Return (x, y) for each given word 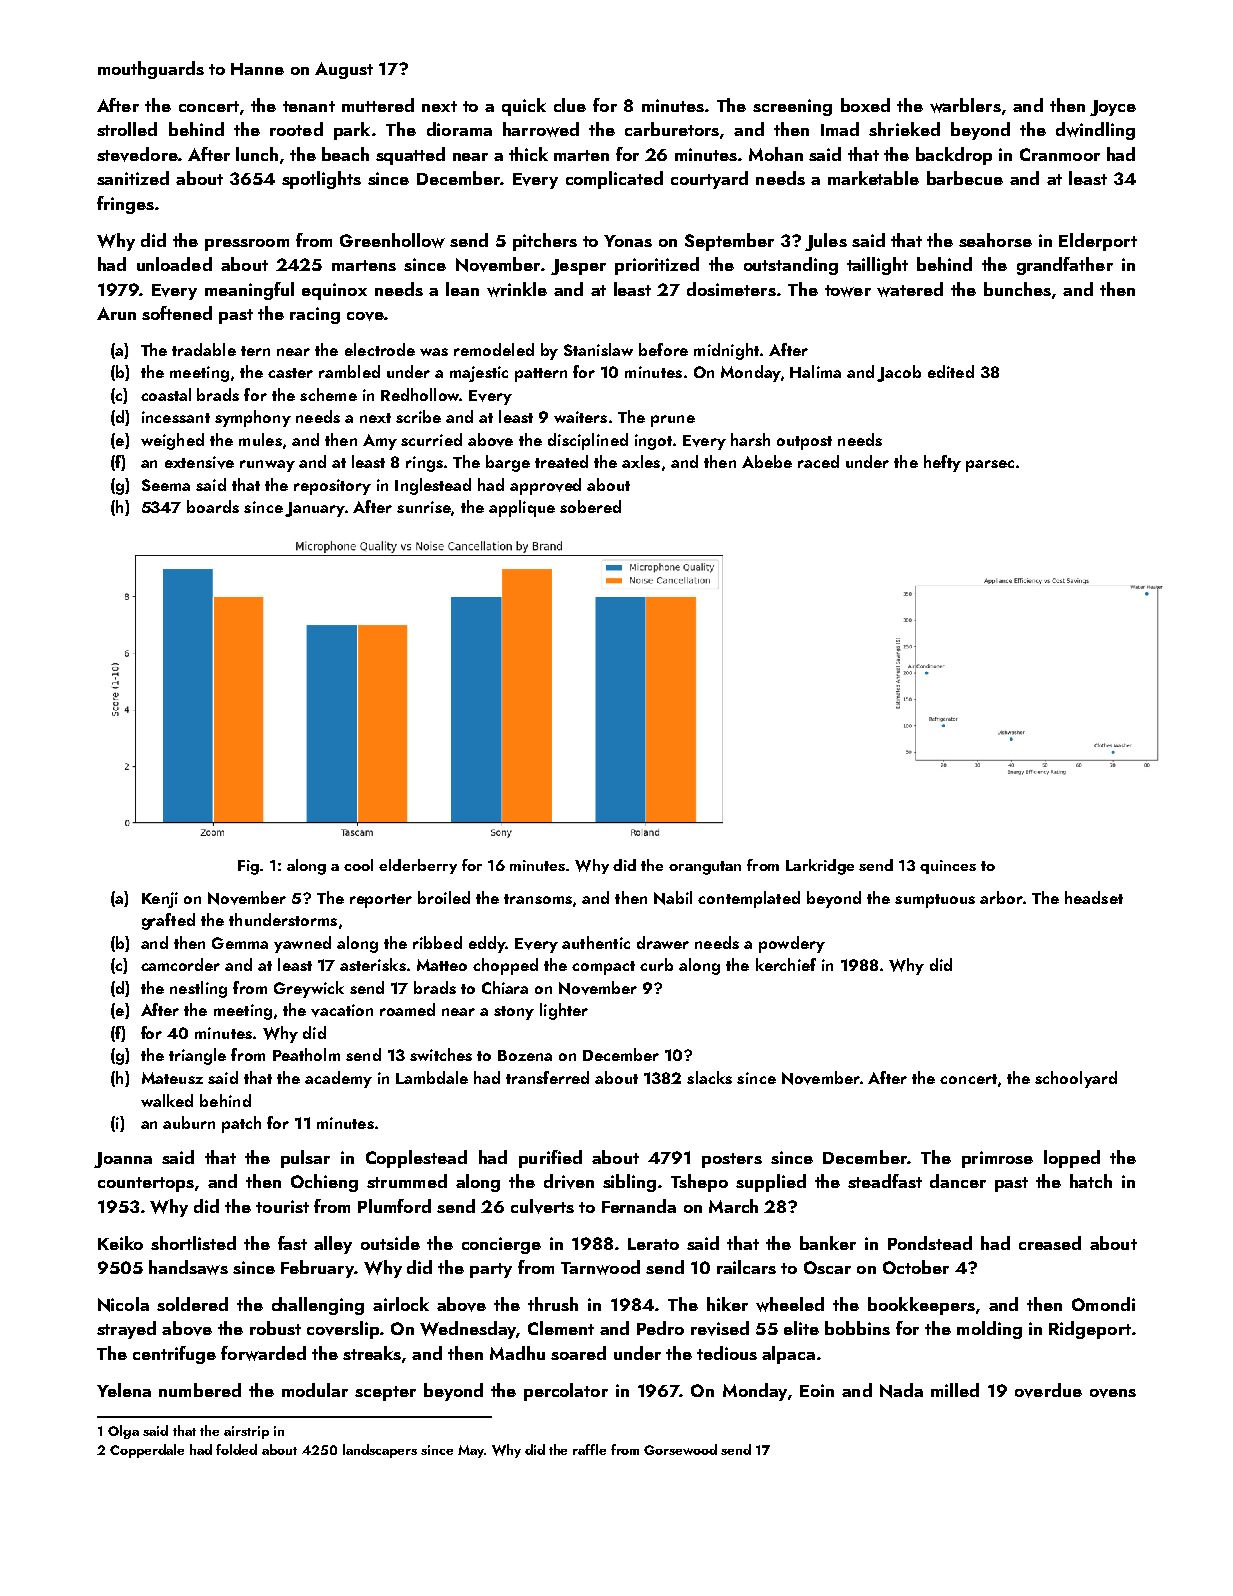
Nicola (123, 1304)
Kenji (160, 900)
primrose (997, 1159)
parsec (990, 466)
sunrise (424, 507)
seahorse (995, 240)
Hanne (257, 69)
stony (514, 1013)
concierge (501, 1245)
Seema (166, 485)
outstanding (791, 266)
